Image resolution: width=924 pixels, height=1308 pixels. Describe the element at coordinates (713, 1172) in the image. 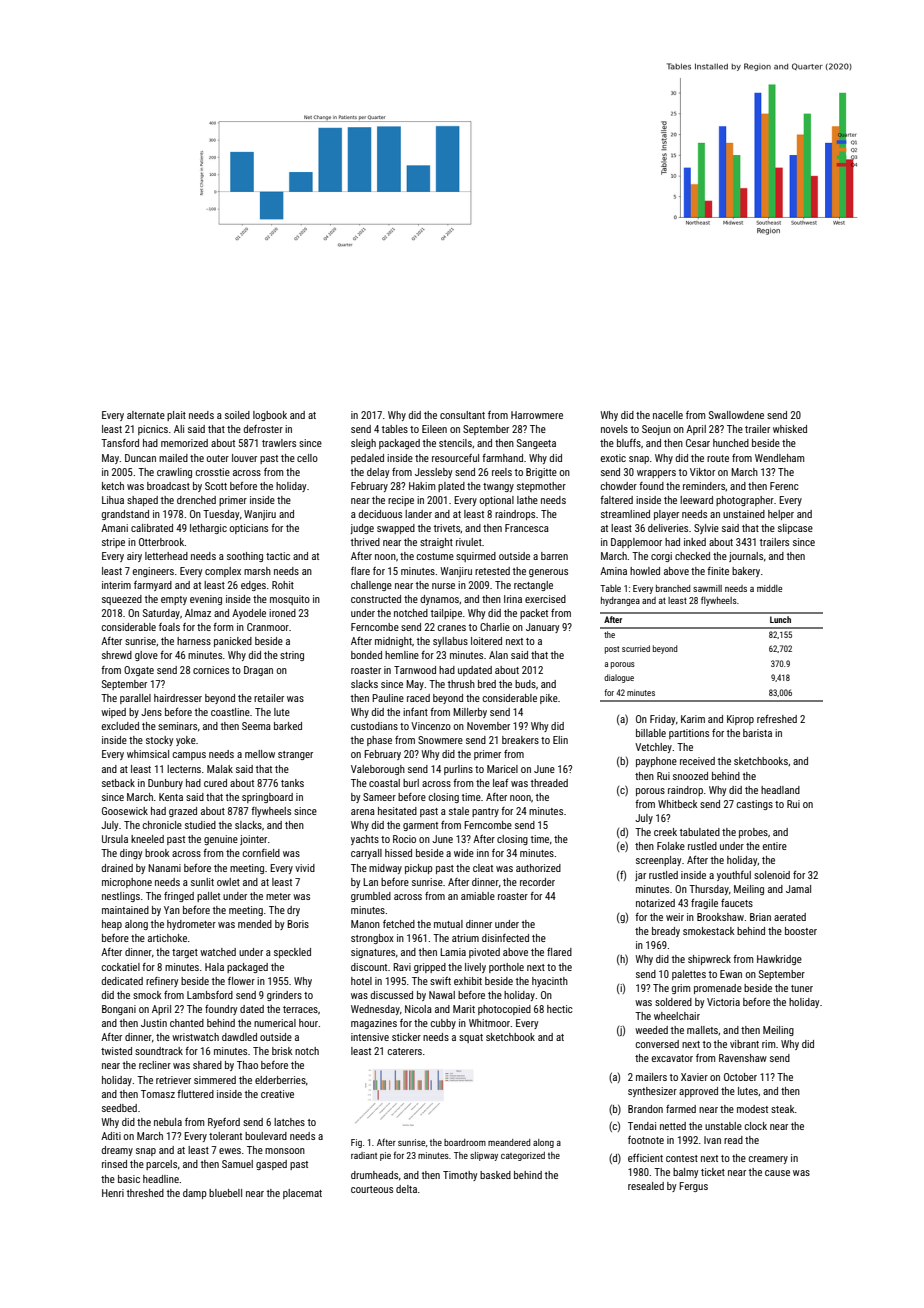

I see `ticket` at that location.
